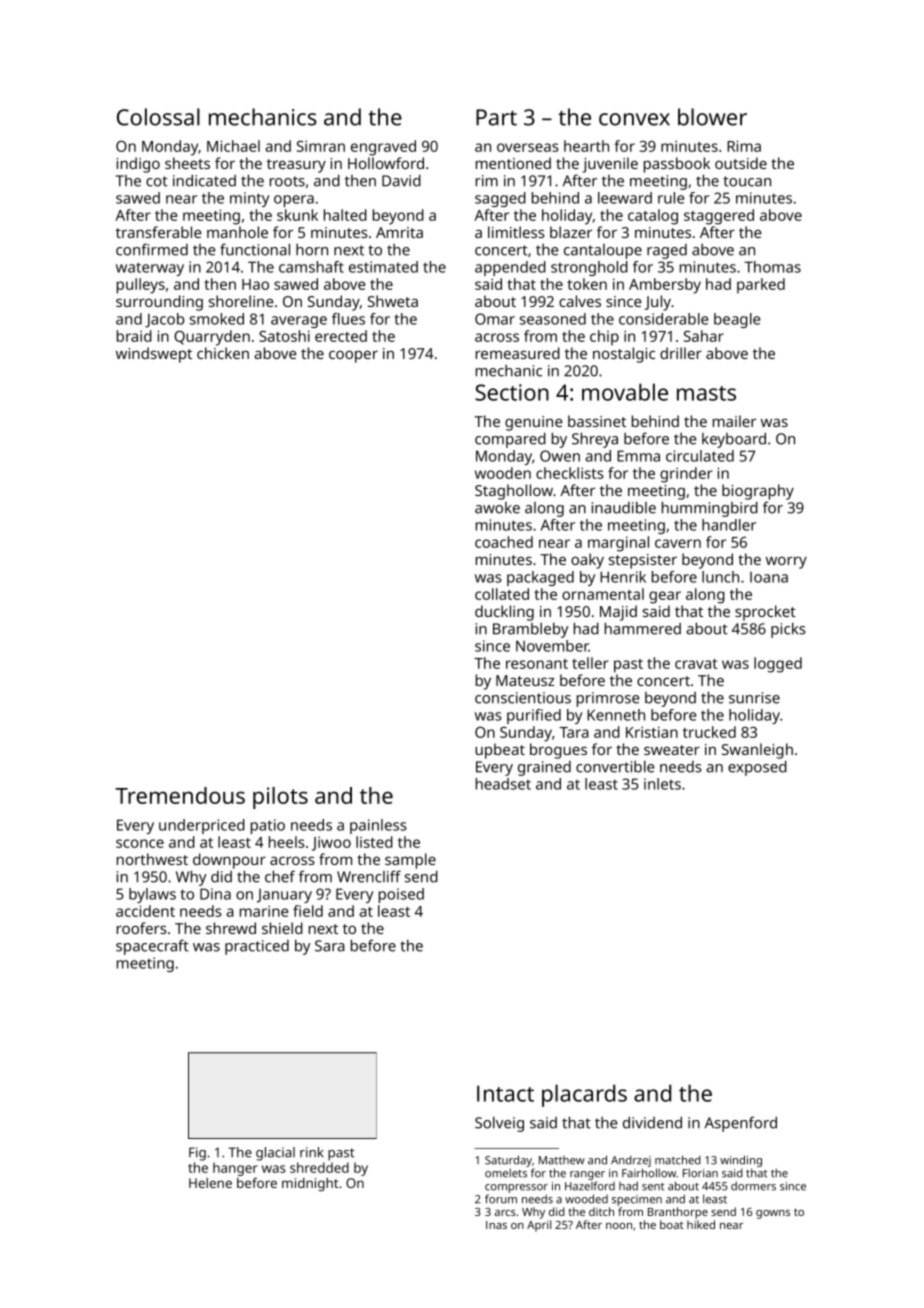 The image size is (924, 1308). What do you see at coordinates (788, 630) in the screenshot?
I see `picks` at bounding box center [788, 630].
